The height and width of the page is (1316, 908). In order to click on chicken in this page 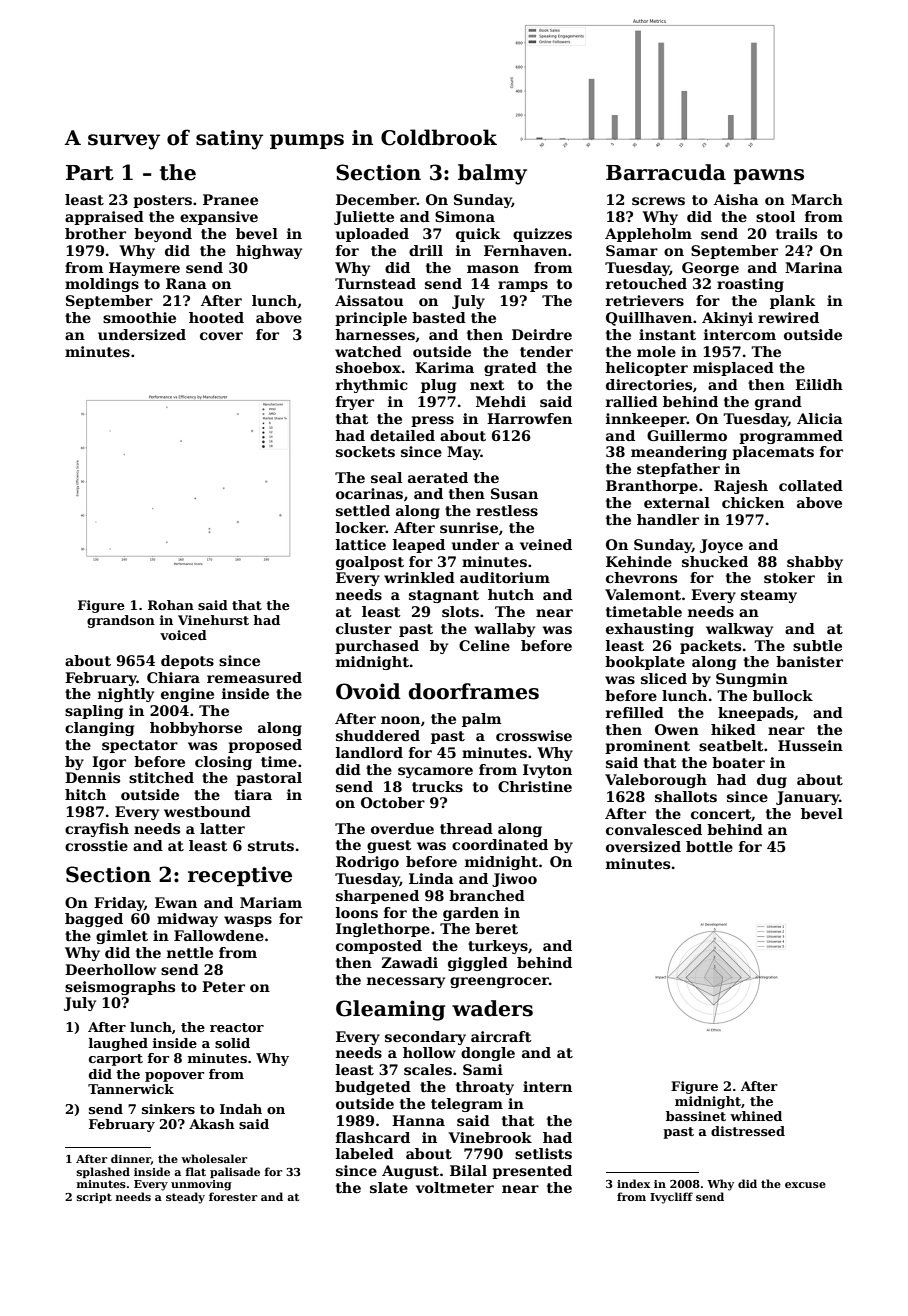, I will do `click(753, 502)`.
